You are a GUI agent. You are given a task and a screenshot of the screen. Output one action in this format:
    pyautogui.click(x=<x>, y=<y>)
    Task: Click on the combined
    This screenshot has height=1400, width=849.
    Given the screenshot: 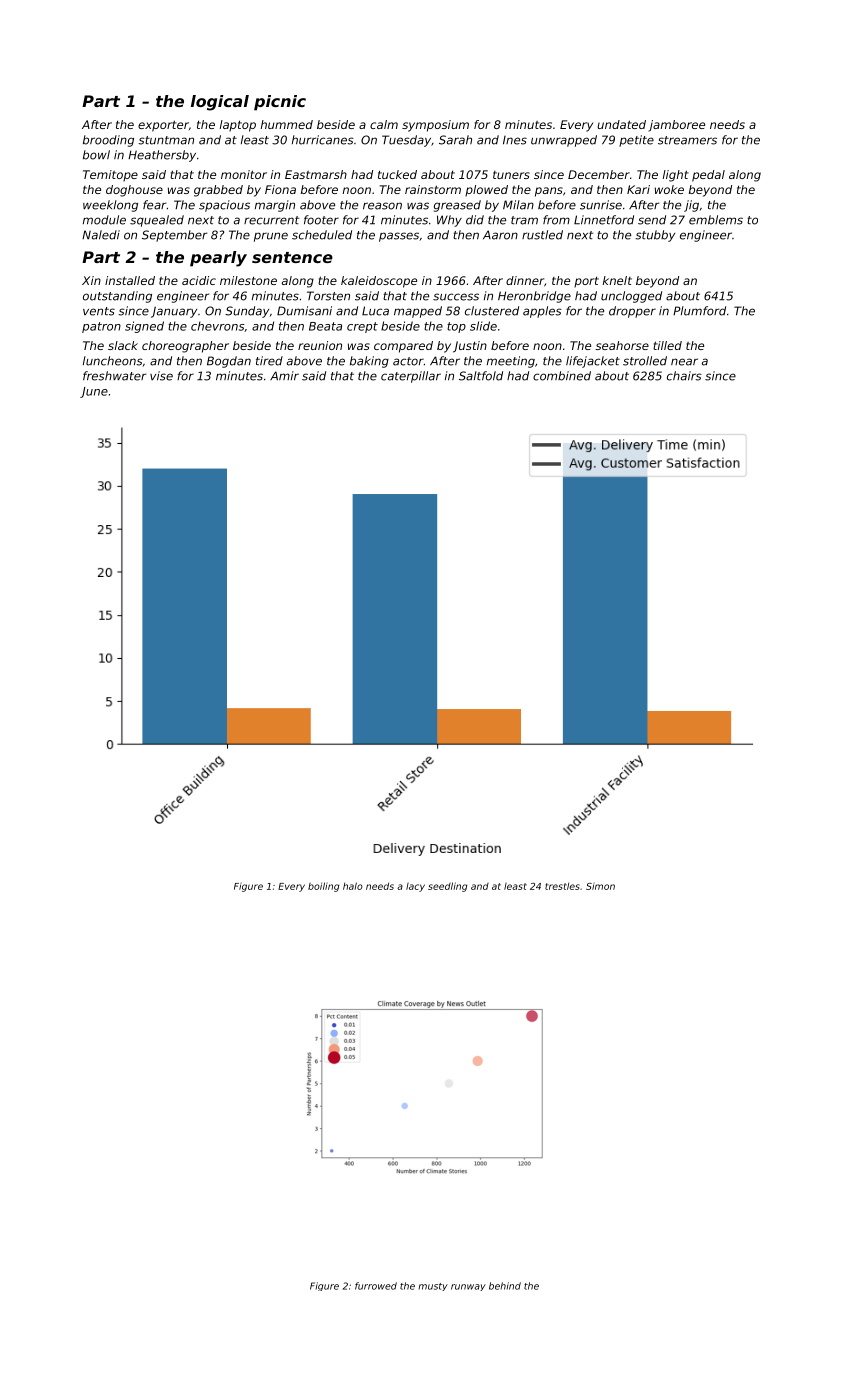 What is the action you would take?
    pyautogui.click(x=562, y=376)
